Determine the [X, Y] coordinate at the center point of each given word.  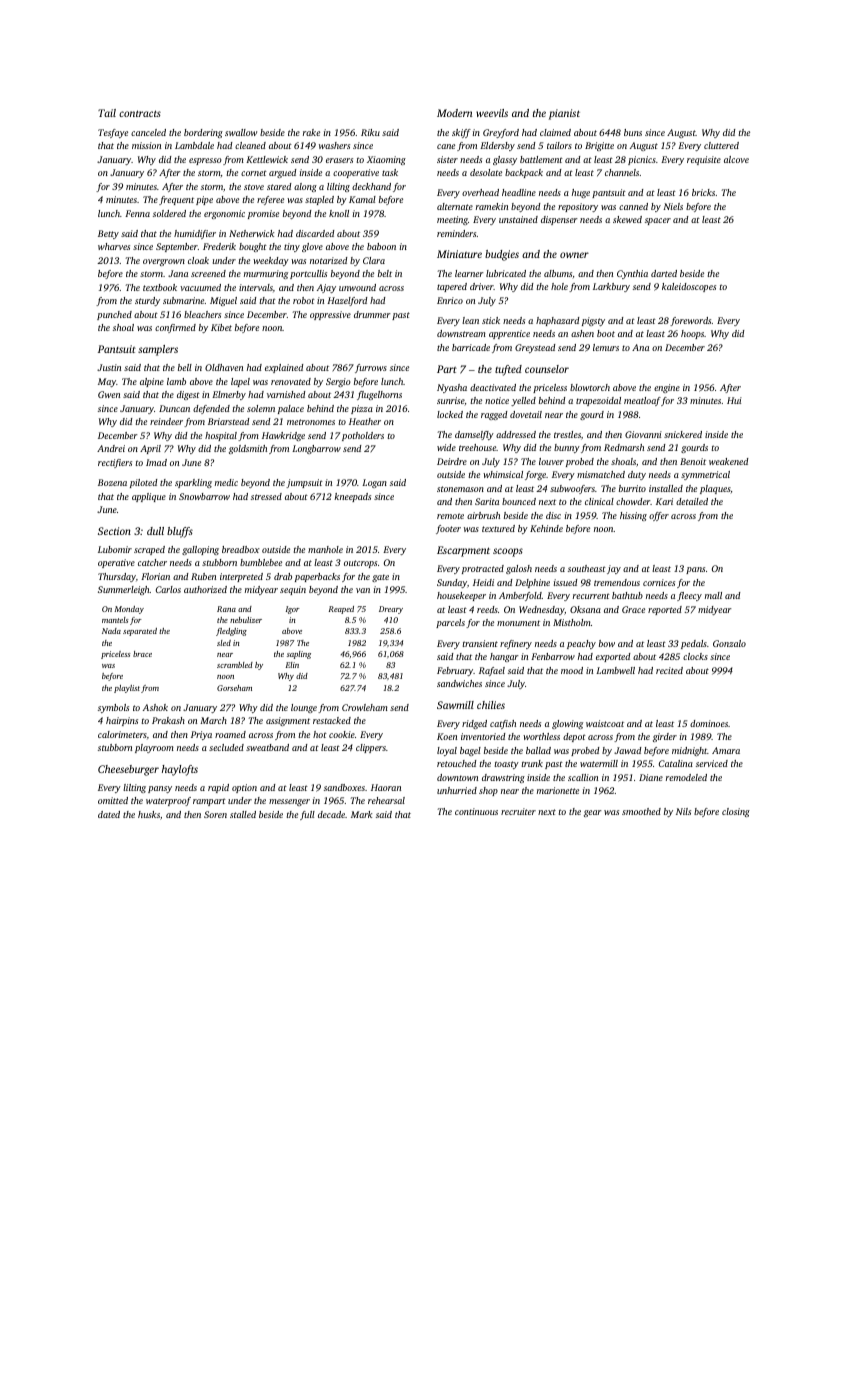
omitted [113, 800]
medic [226, 482]
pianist [564, 114]
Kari [664, 501]
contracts [140, 113]
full [307, 815]
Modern [454, 113]
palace [291, 409]
